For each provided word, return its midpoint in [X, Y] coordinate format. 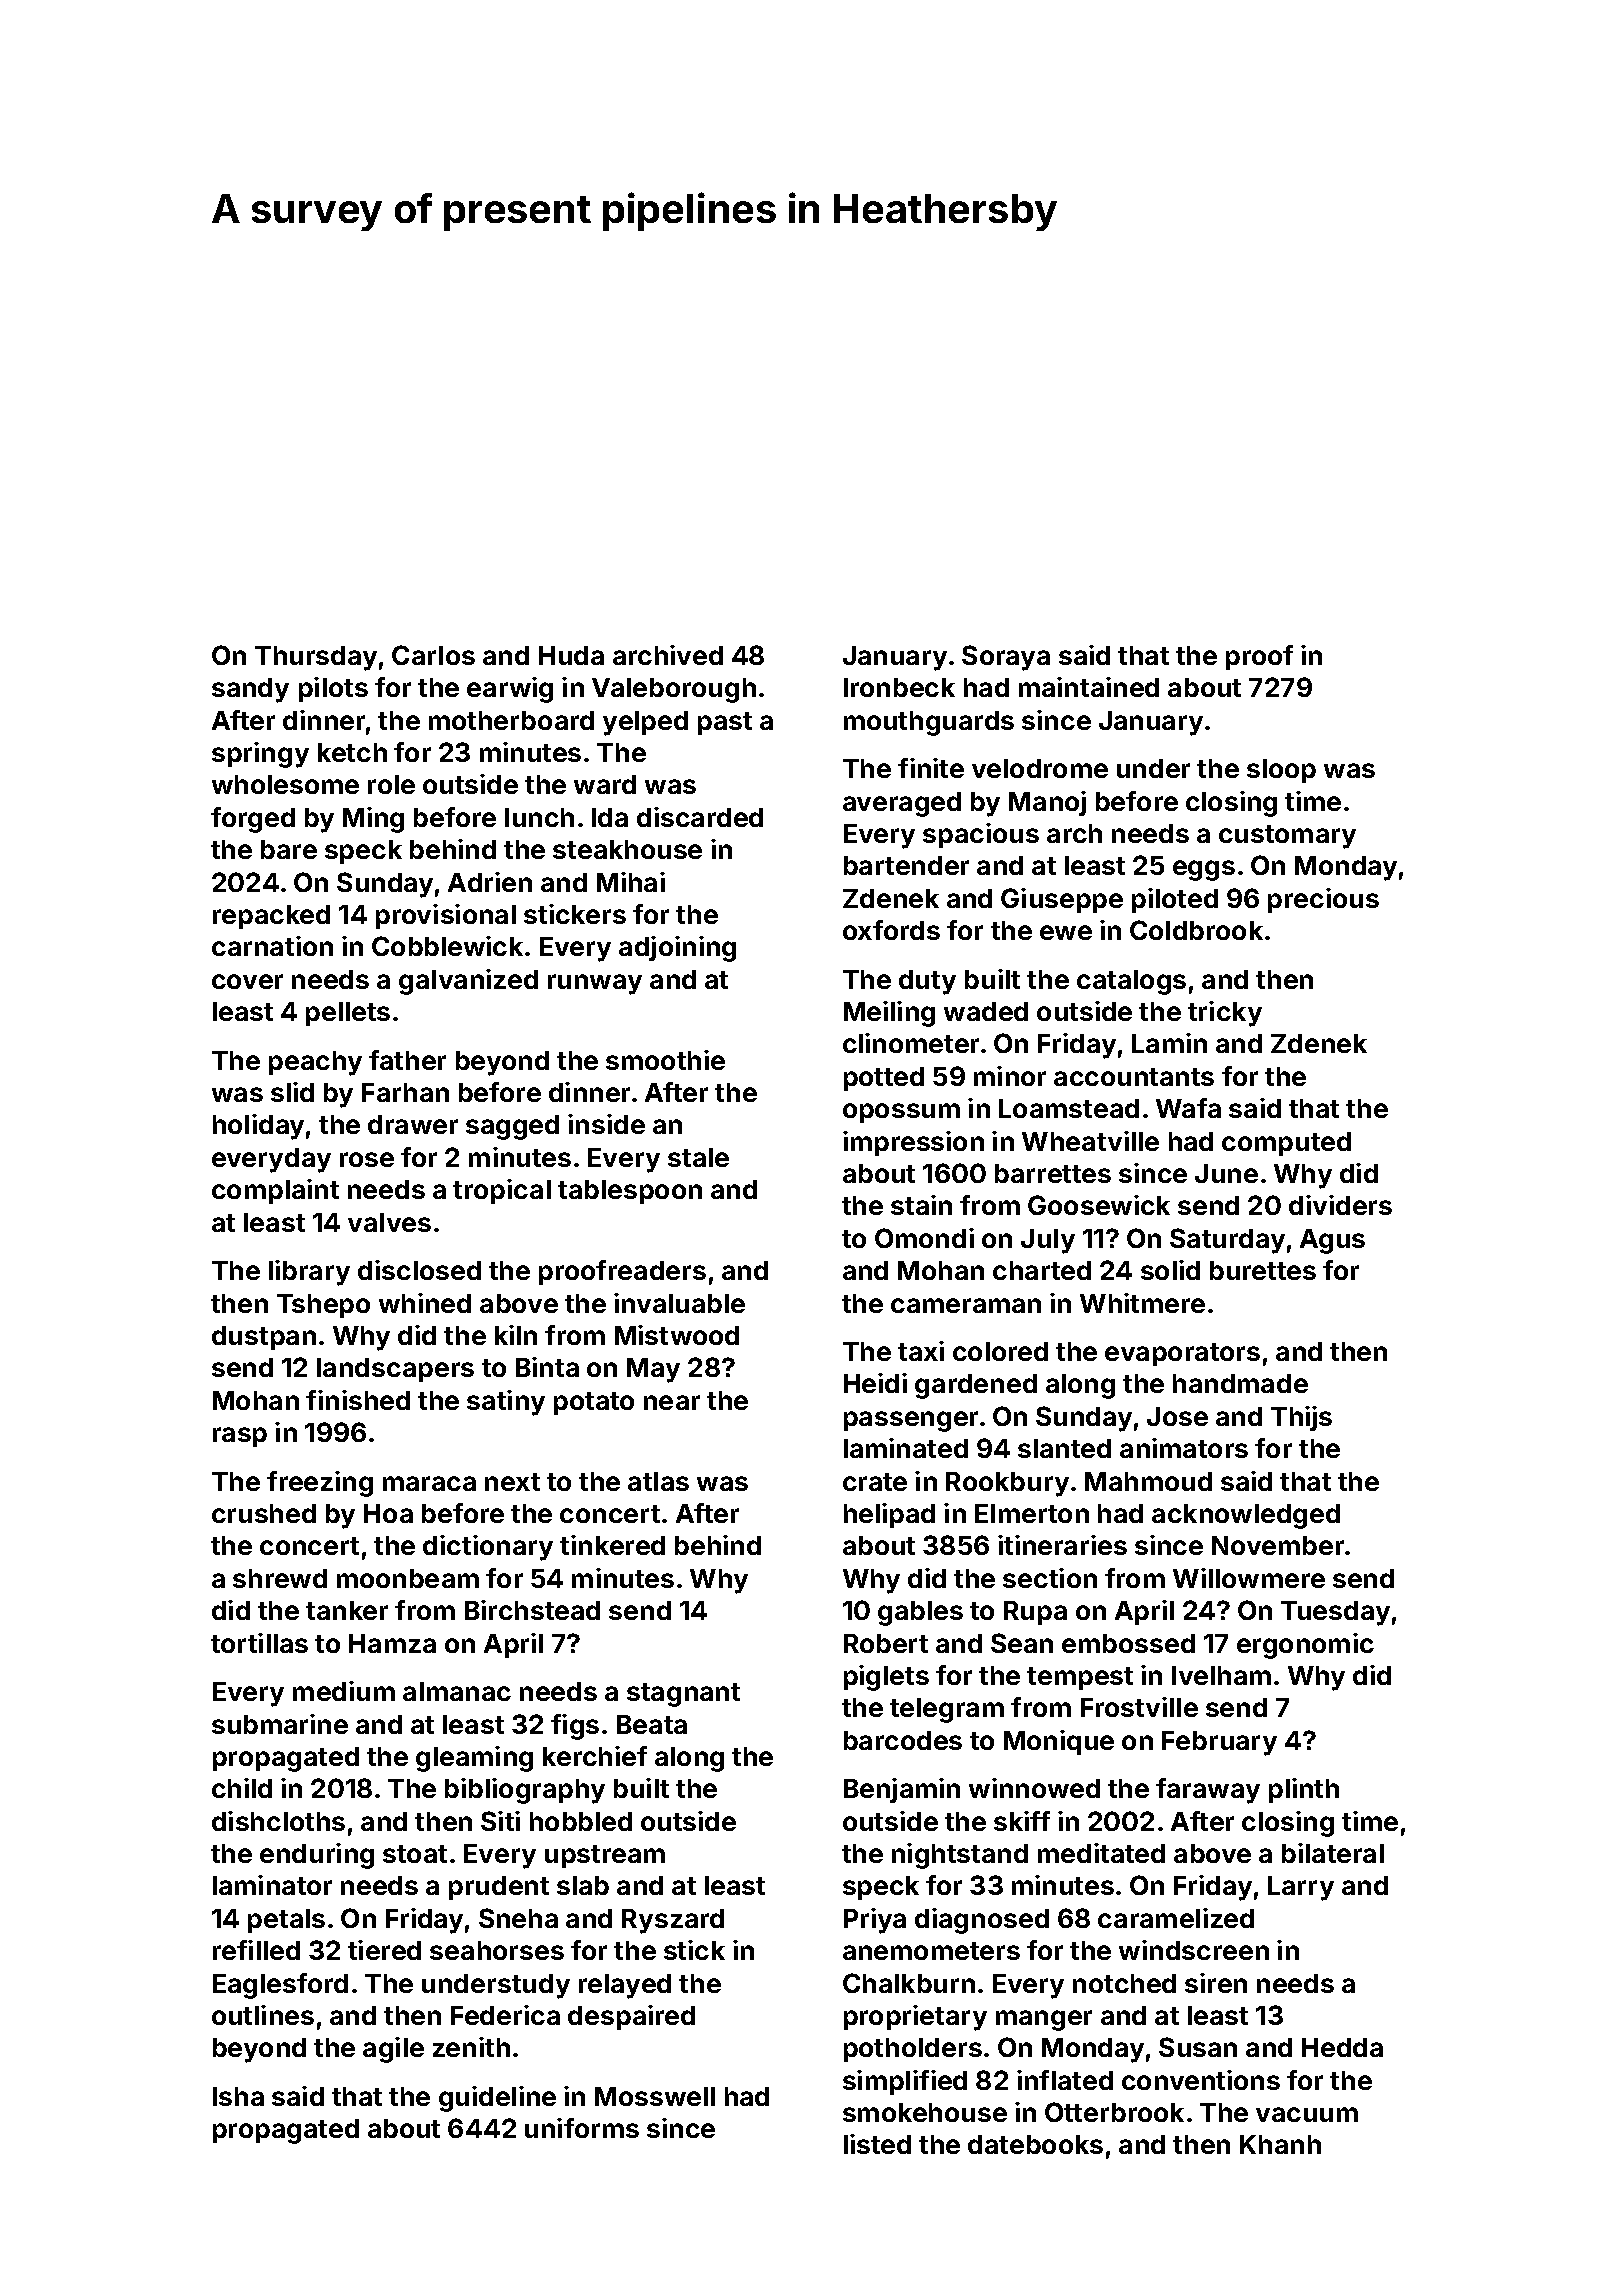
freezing [320, 1484]
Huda [571, 655]
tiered [384, 1950]
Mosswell [655, 2096]
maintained [1089, 687]
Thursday [316, 658]
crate [875, 1482]
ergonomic [1305, 1646]
